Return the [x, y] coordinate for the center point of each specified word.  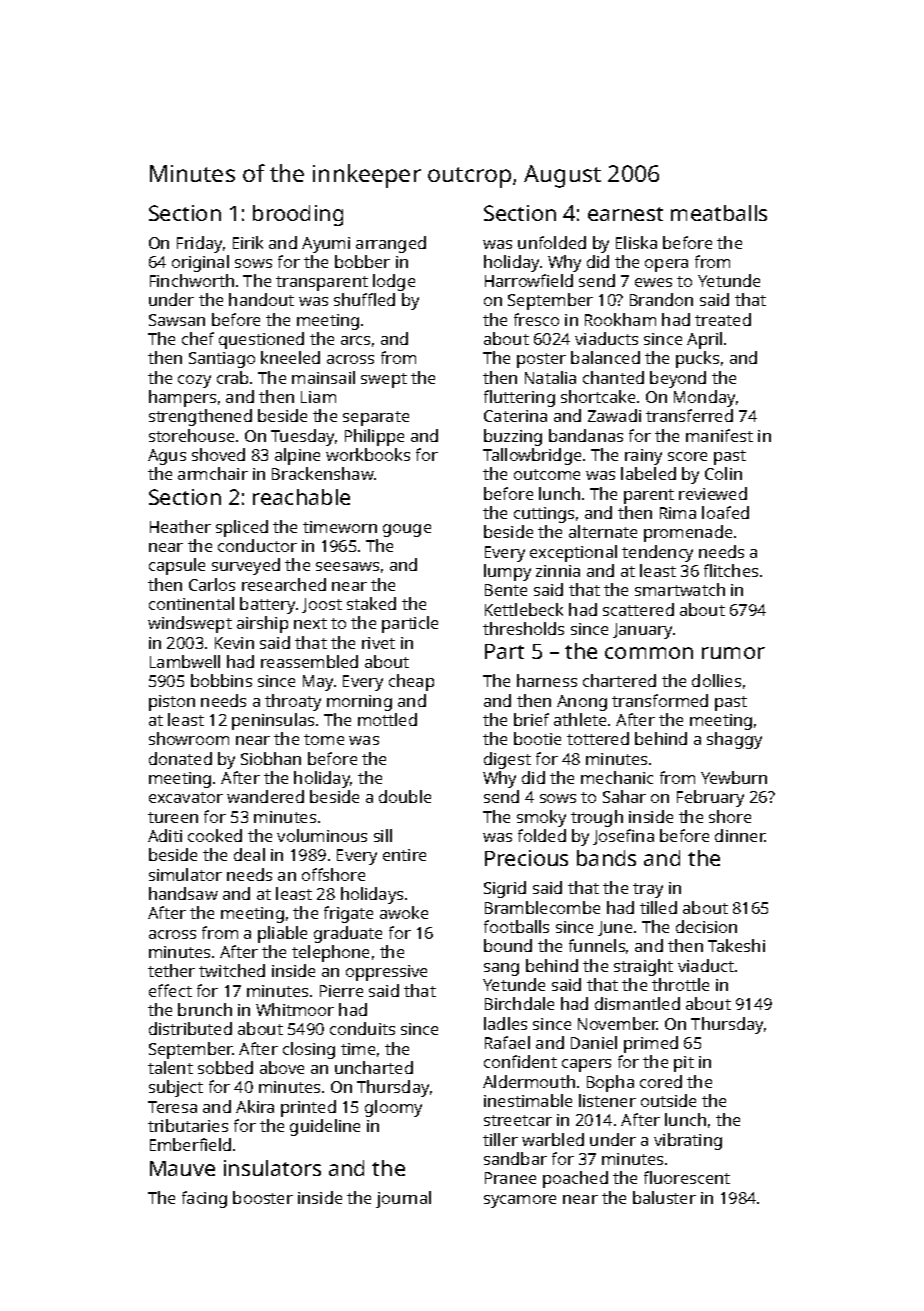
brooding [298, 215]
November [618, 1023]
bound [508, 945]
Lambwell [185, 661]
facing [204, 1199]
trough [597, 818]
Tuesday [302, 437]
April [704, 340]
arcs [355, 340]
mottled [387, 719]
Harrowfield [529, 280]
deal [249, 854]
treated [723, 319]
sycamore [520, 1201]
